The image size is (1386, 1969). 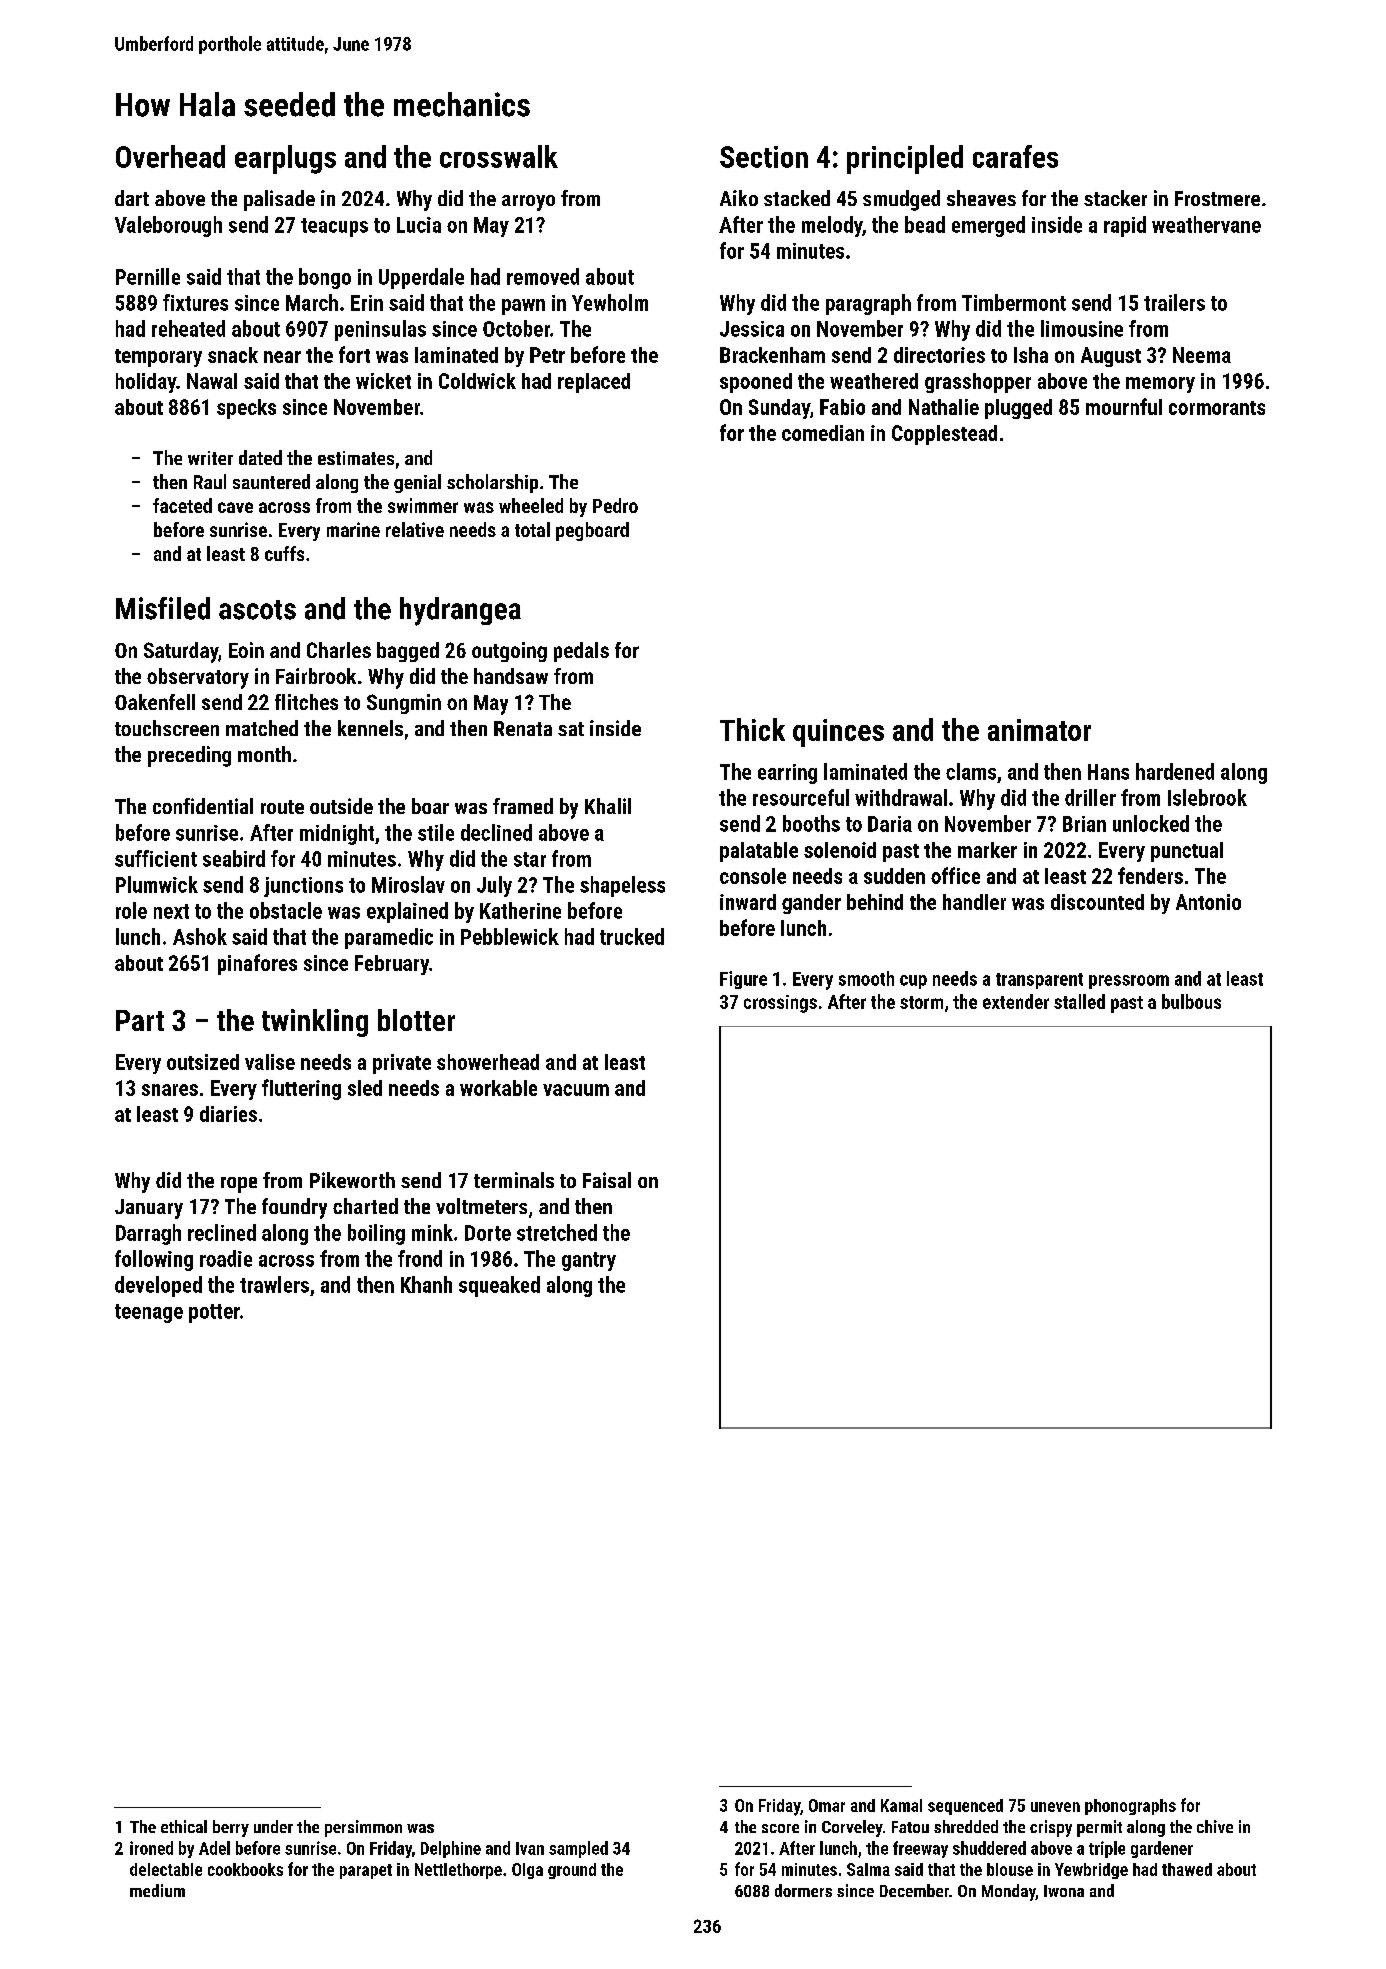 I want to click on pedals, so click(x=581, y=652).
